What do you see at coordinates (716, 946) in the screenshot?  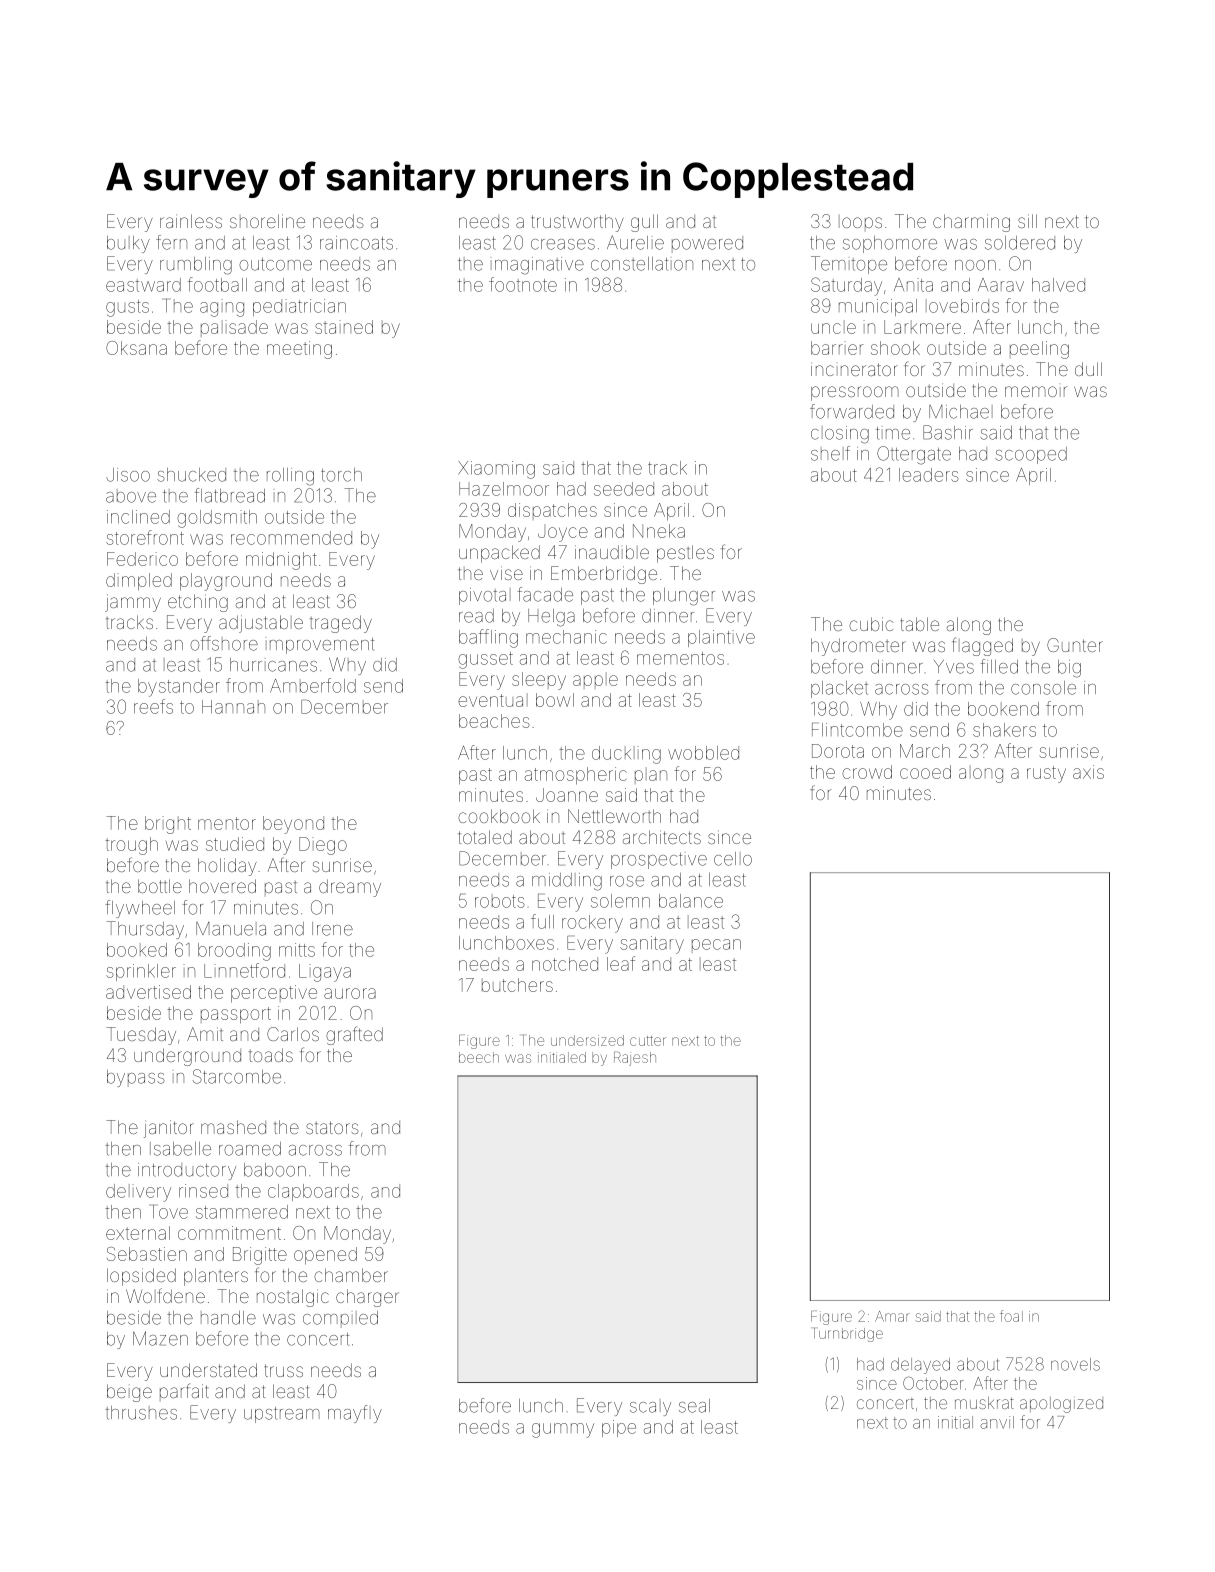 I see `pecan` at bounding box center [716, 946].
